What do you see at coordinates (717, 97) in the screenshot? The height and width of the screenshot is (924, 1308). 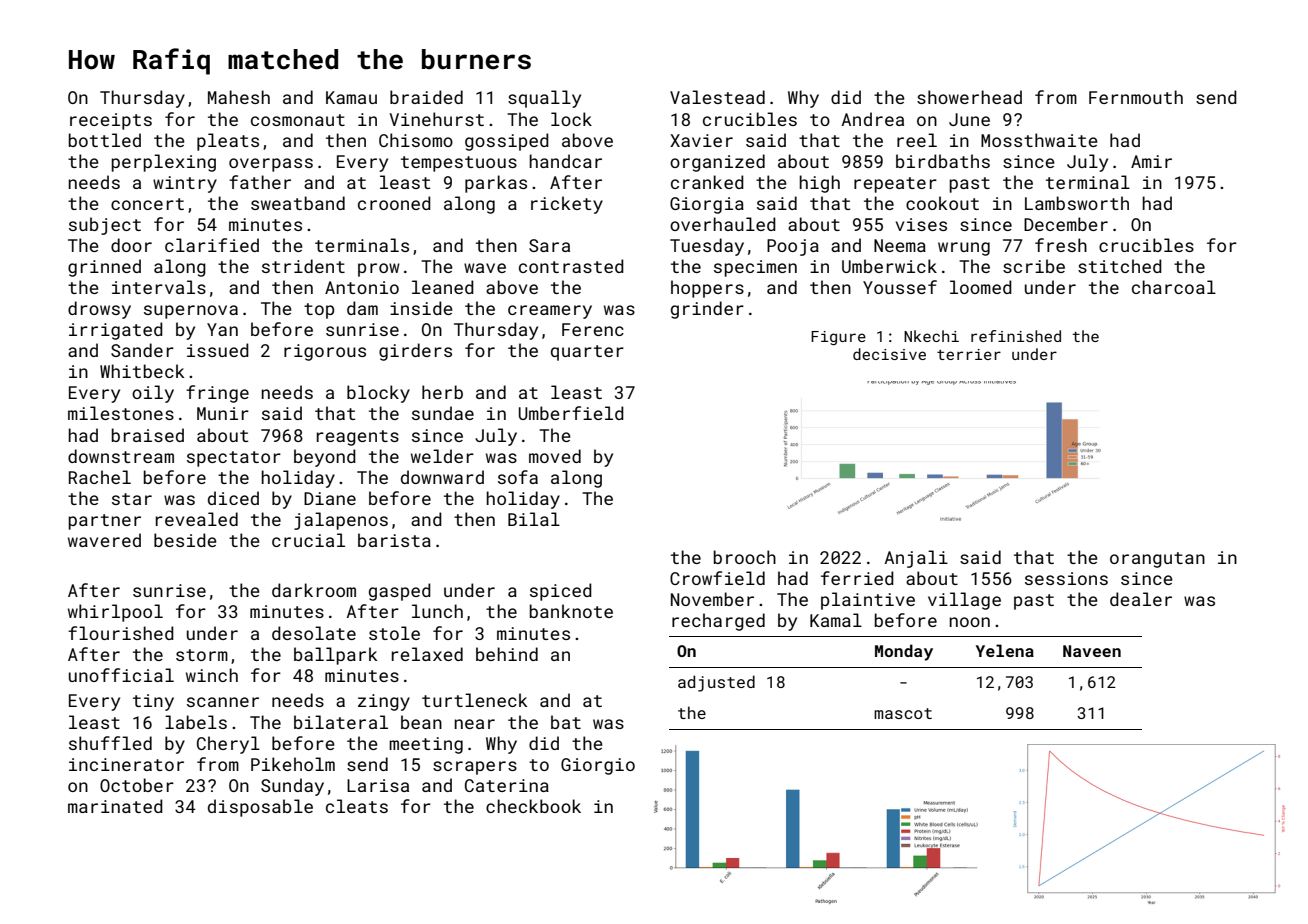 I see `Valestead` at bounding box center [717, 97].
